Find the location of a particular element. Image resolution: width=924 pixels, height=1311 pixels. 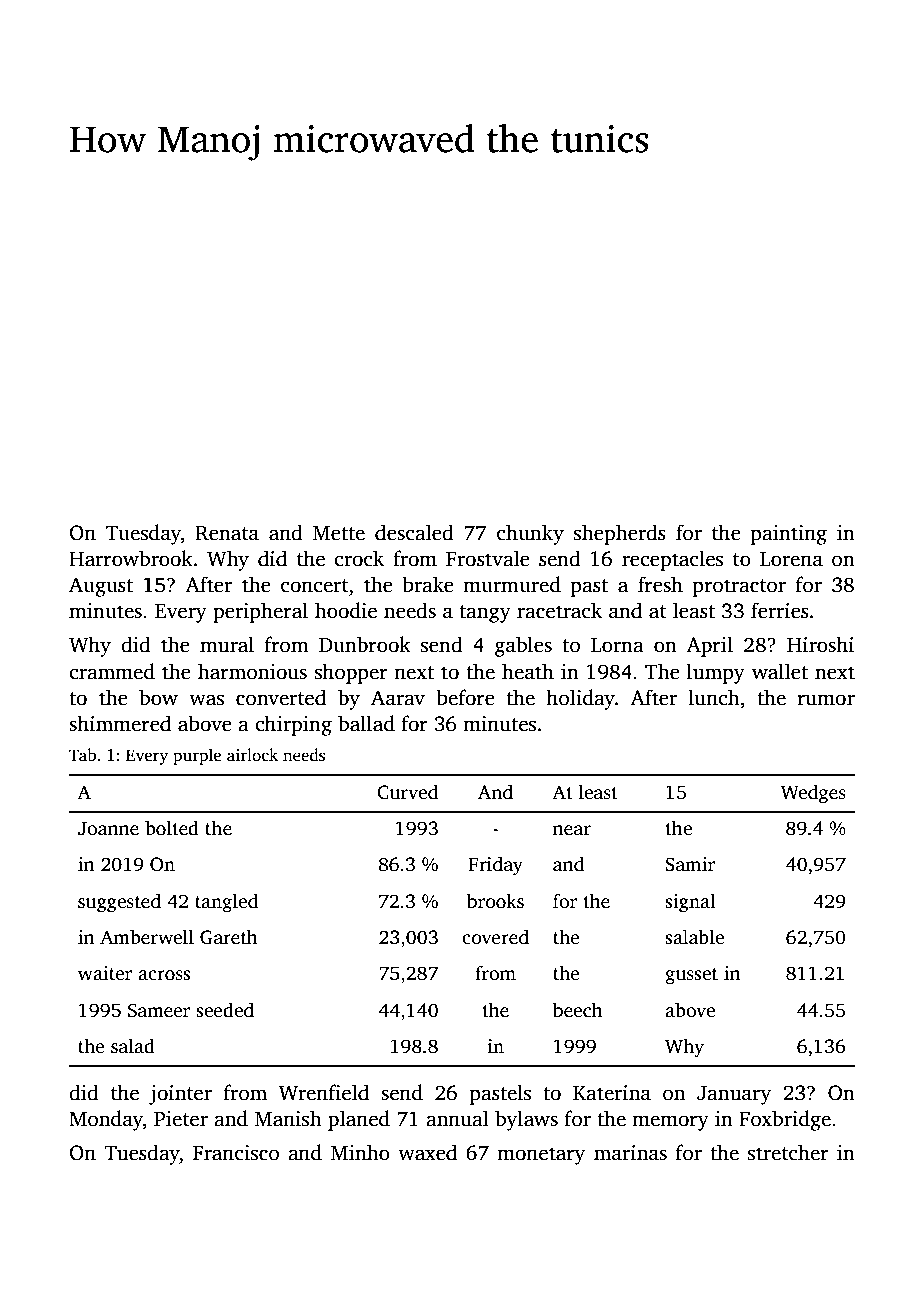

brooks is located at coordinates (495, 901).
